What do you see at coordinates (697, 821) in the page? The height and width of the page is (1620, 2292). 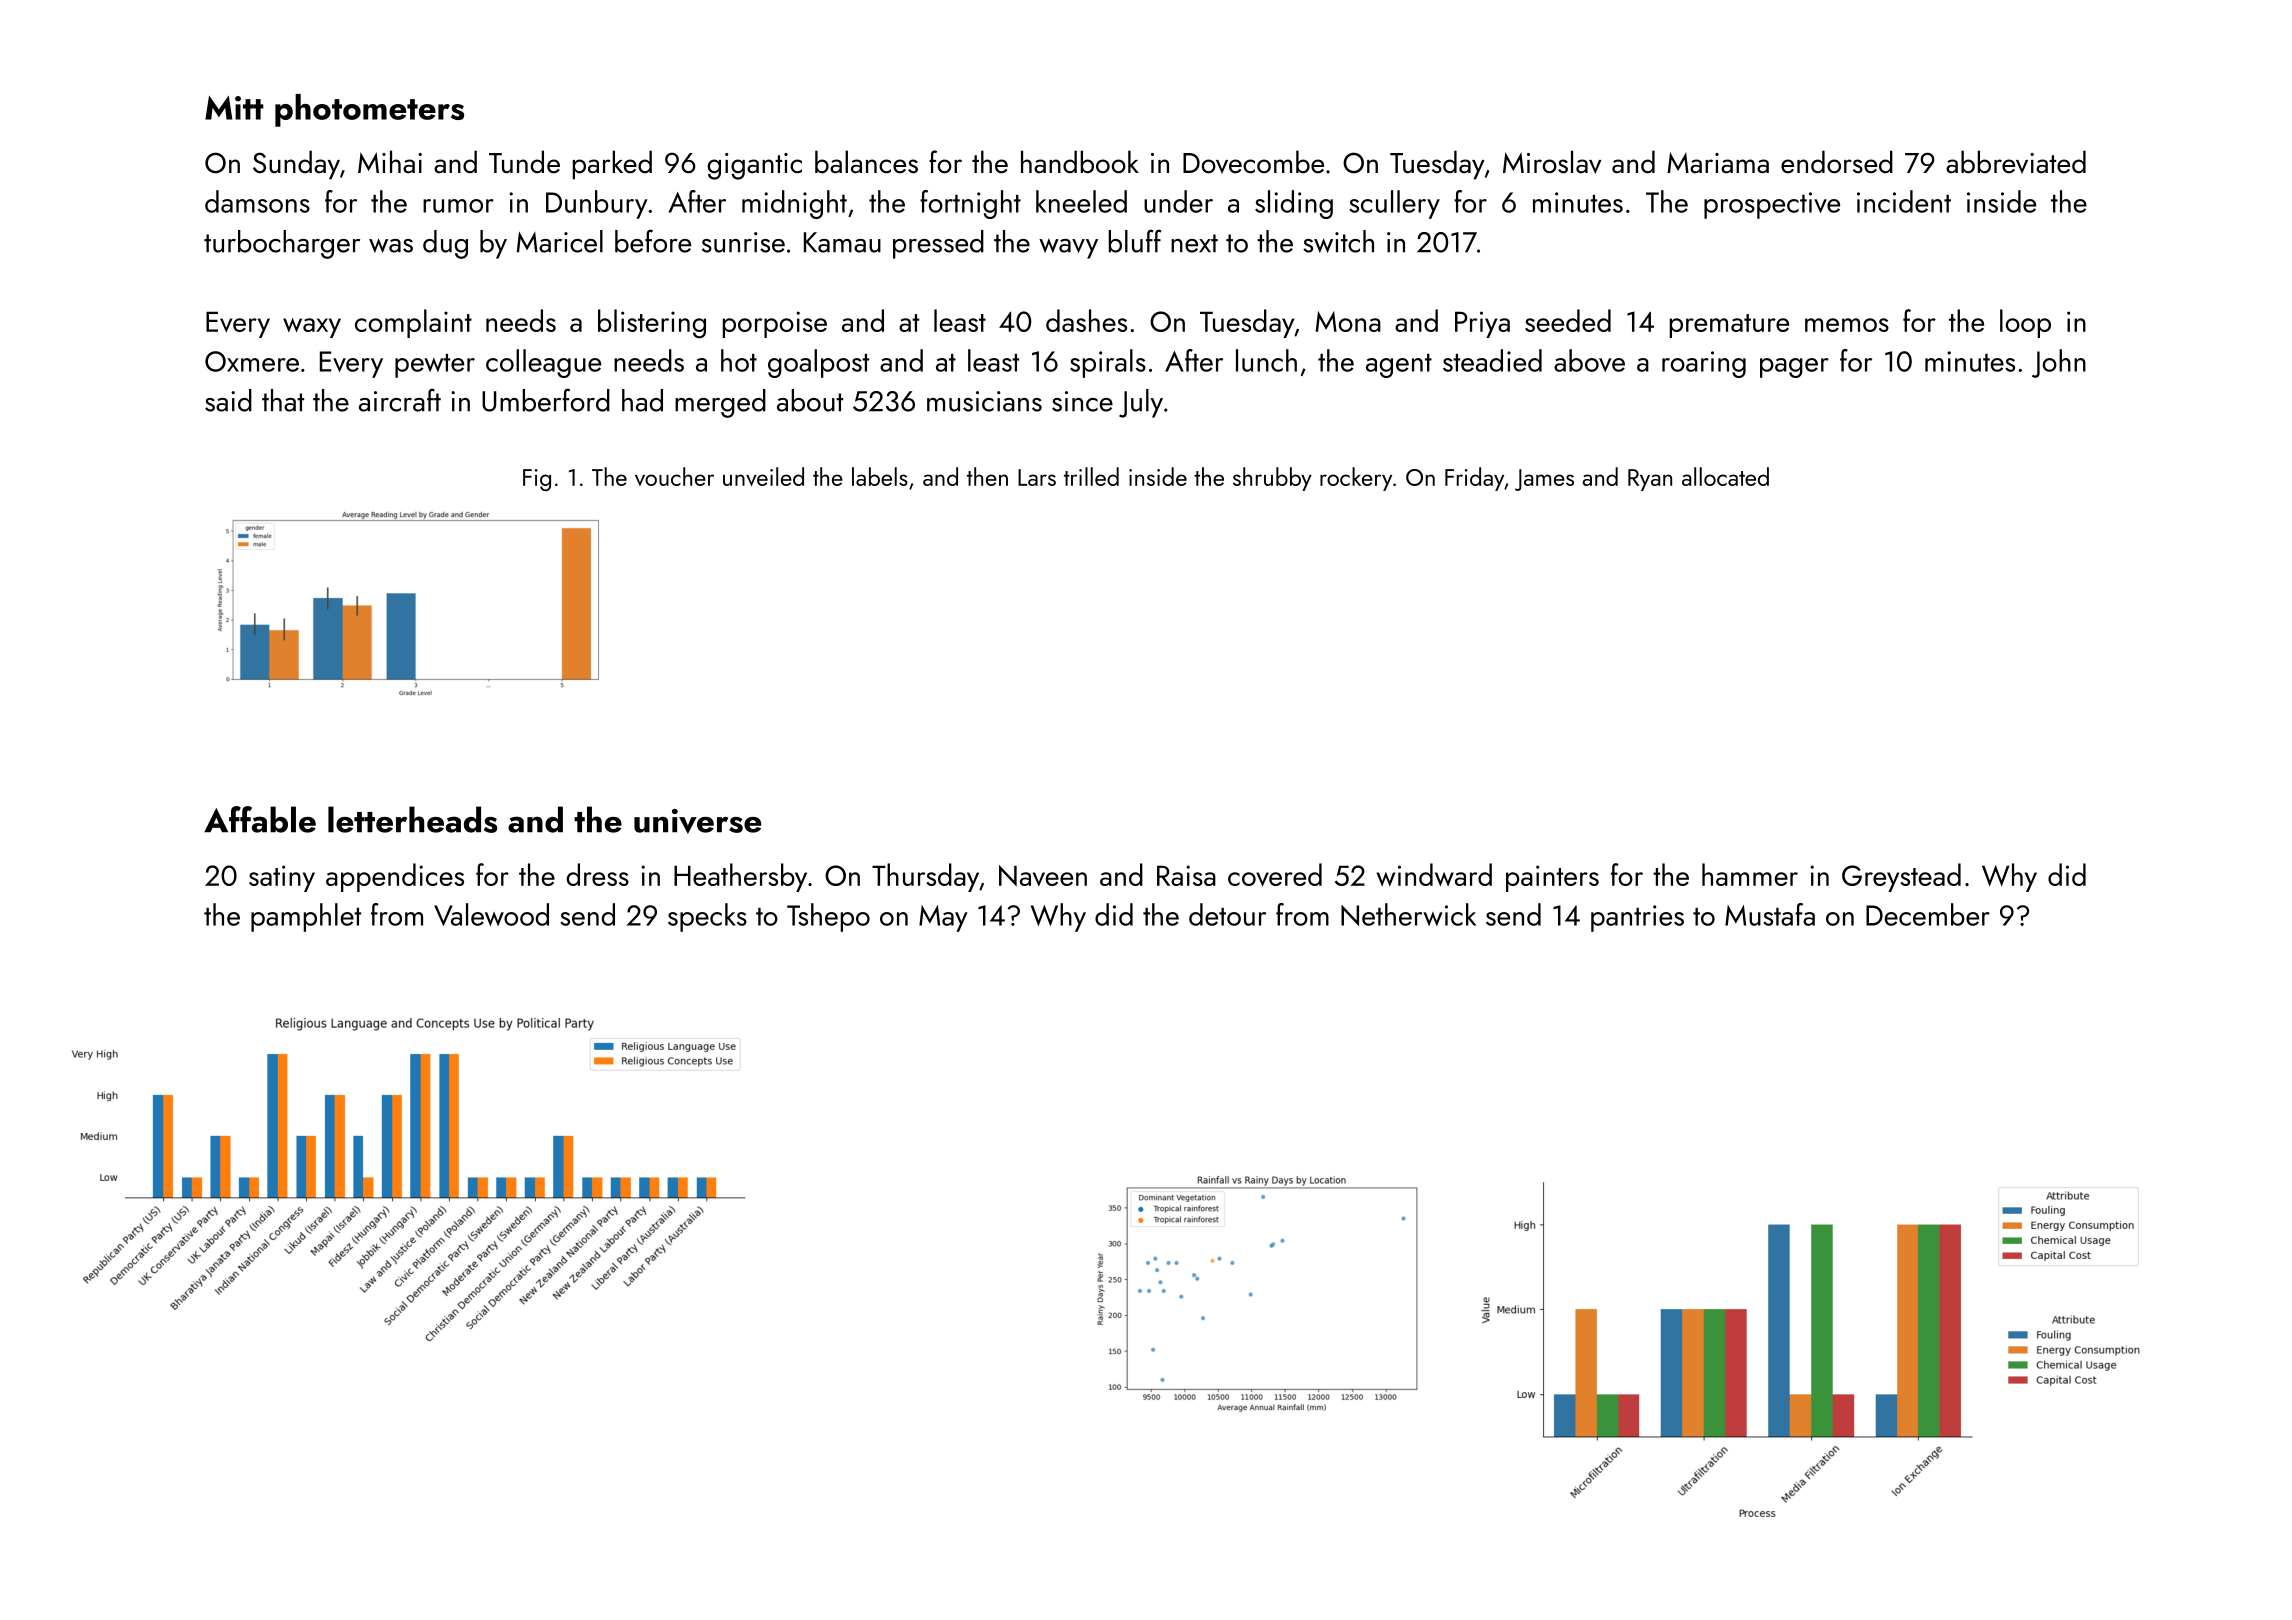 I see `universe` at bounding box center [697, 821].
